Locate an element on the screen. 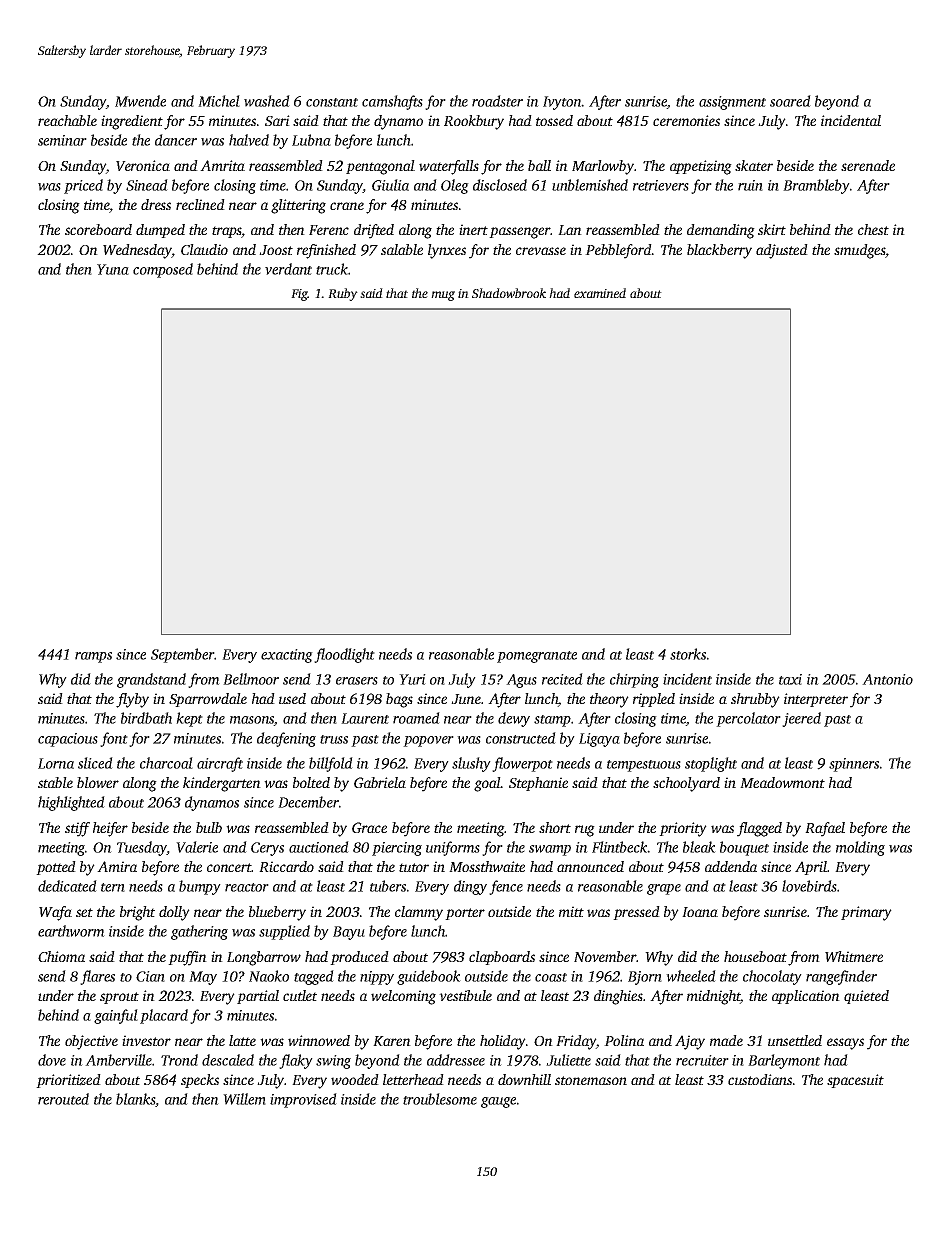 Image resolution: width=952 pixels, height=1233 pixels. adjusted is located at coordinates (782, 251).
